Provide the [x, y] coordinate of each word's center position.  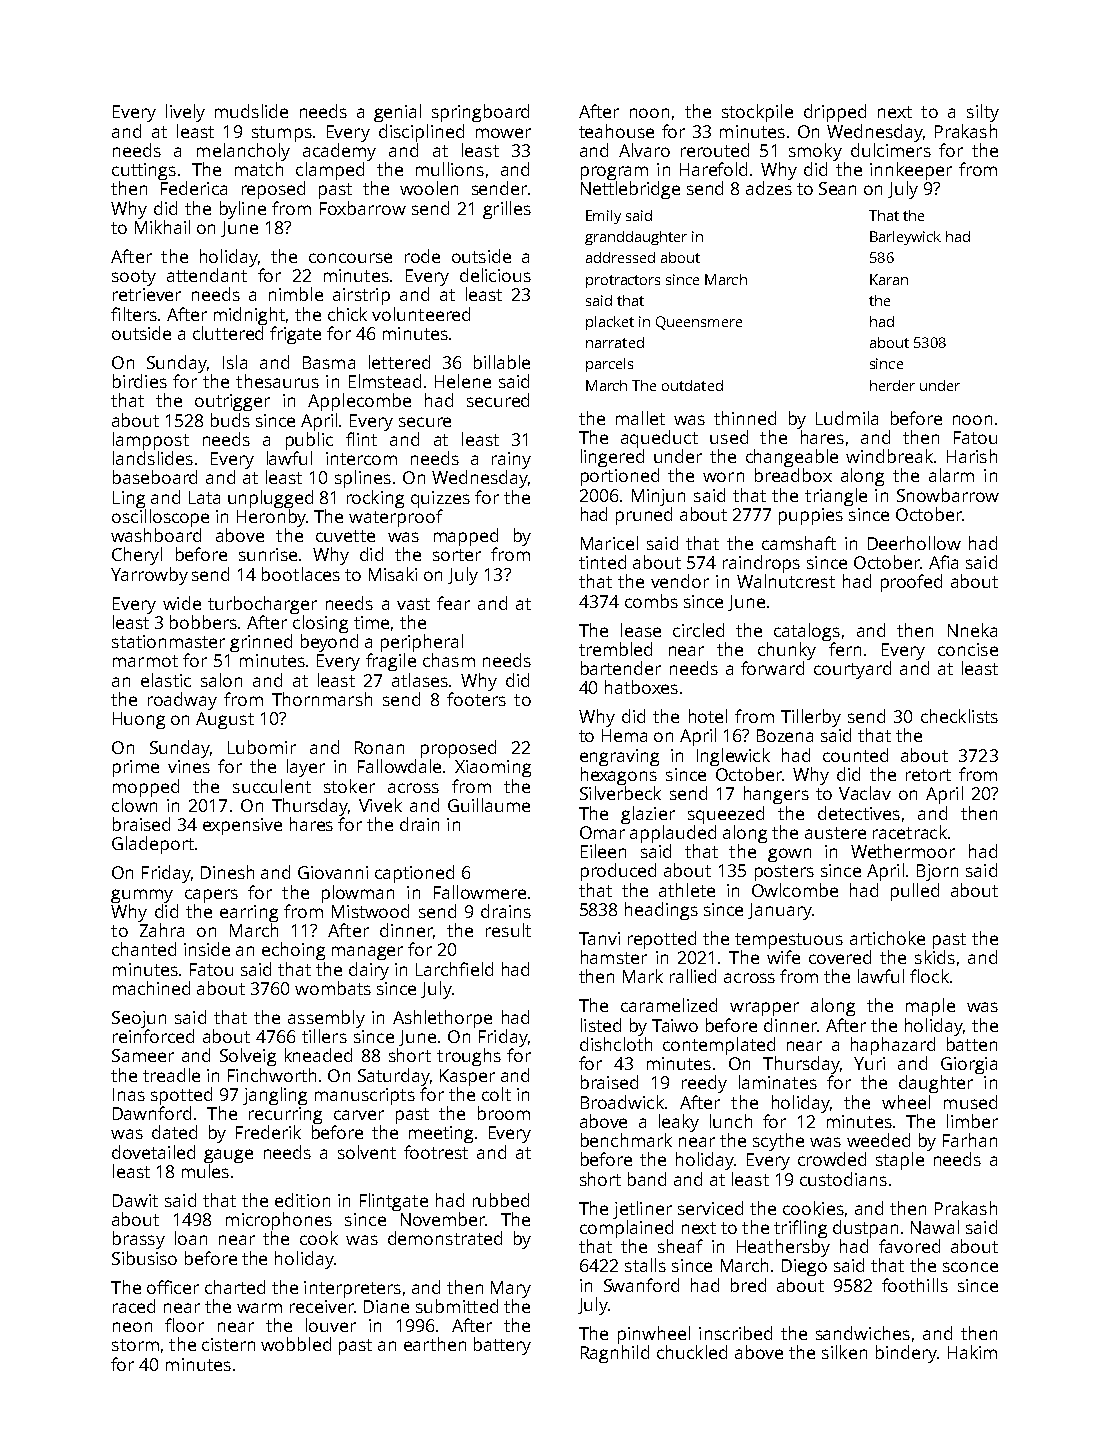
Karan [889, 279]
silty [983, 113]
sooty [134, 278]
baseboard [155, 477]
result [508, 930]
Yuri [869, 1063]
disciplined [421, 133]
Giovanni [333, 872]
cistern [228, 1344]
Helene [463, 381]
